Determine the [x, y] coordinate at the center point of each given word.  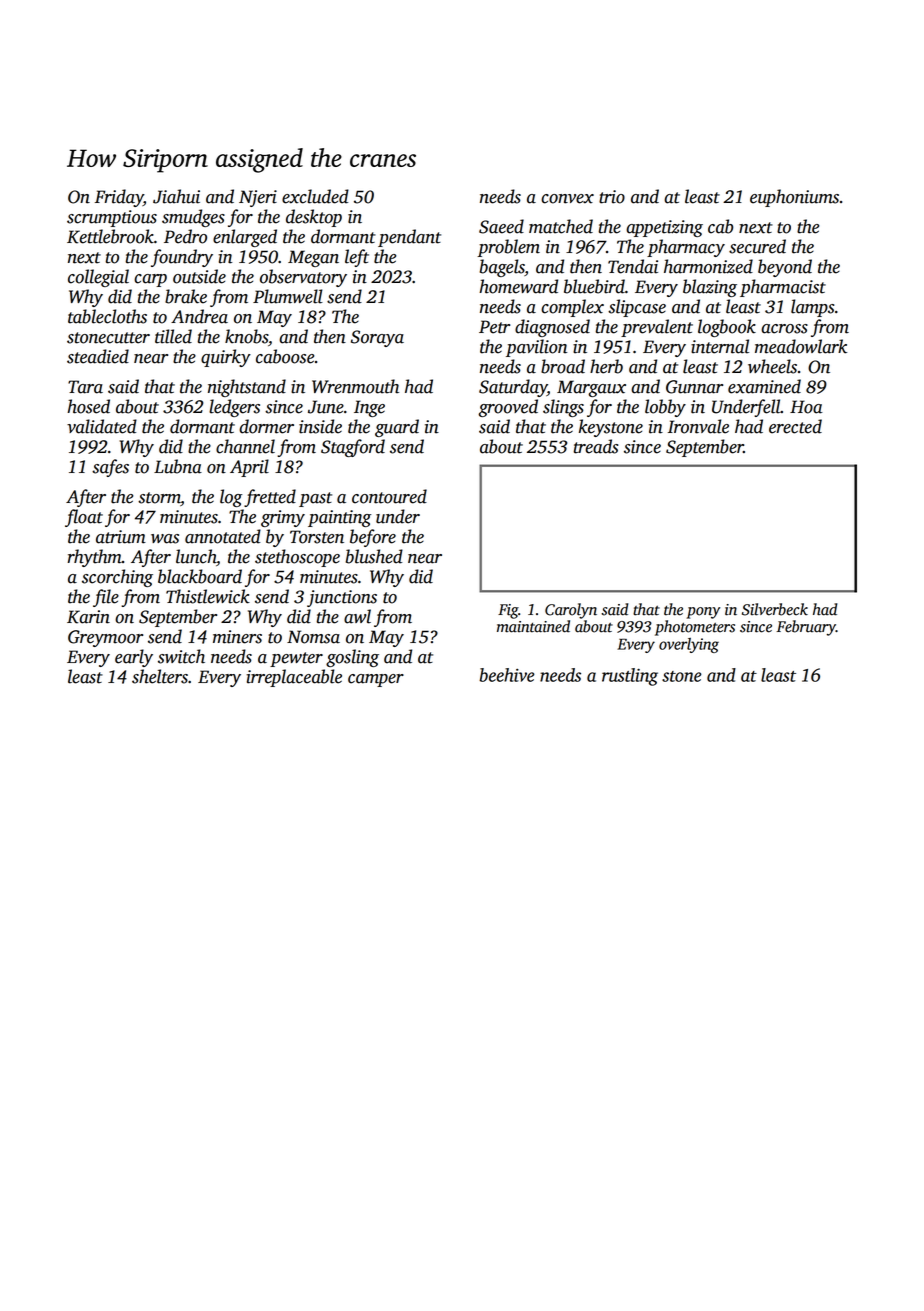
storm [159, 499]
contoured [389, 496]
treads [596, 446]
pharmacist [783, 288]
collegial [98, 278]
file [106, 598]
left [357, 258]
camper [376, 680]
